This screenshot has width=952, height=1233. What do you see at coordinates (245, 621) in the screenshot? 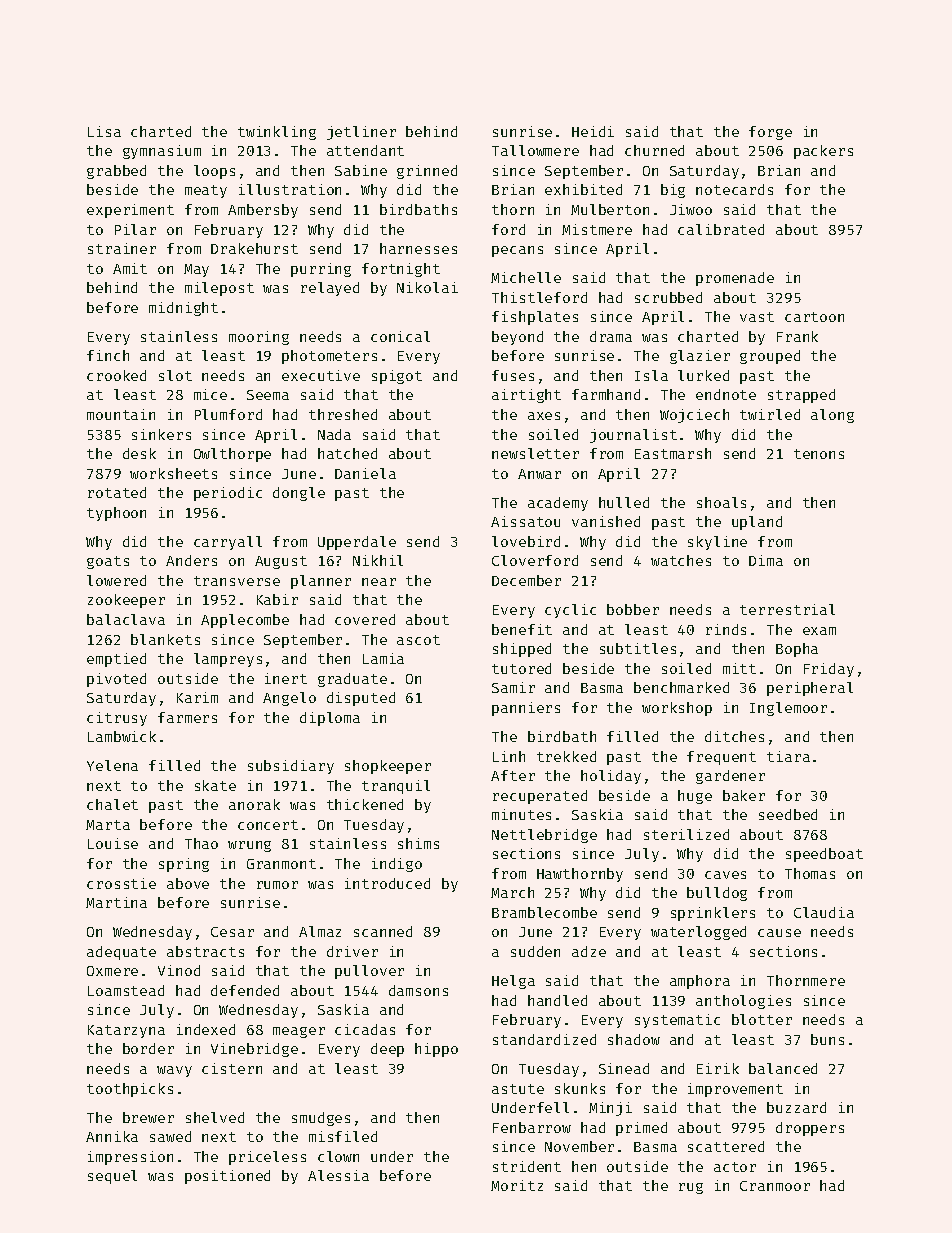
I see `Applecombe` at bounding box center [245, 621].
